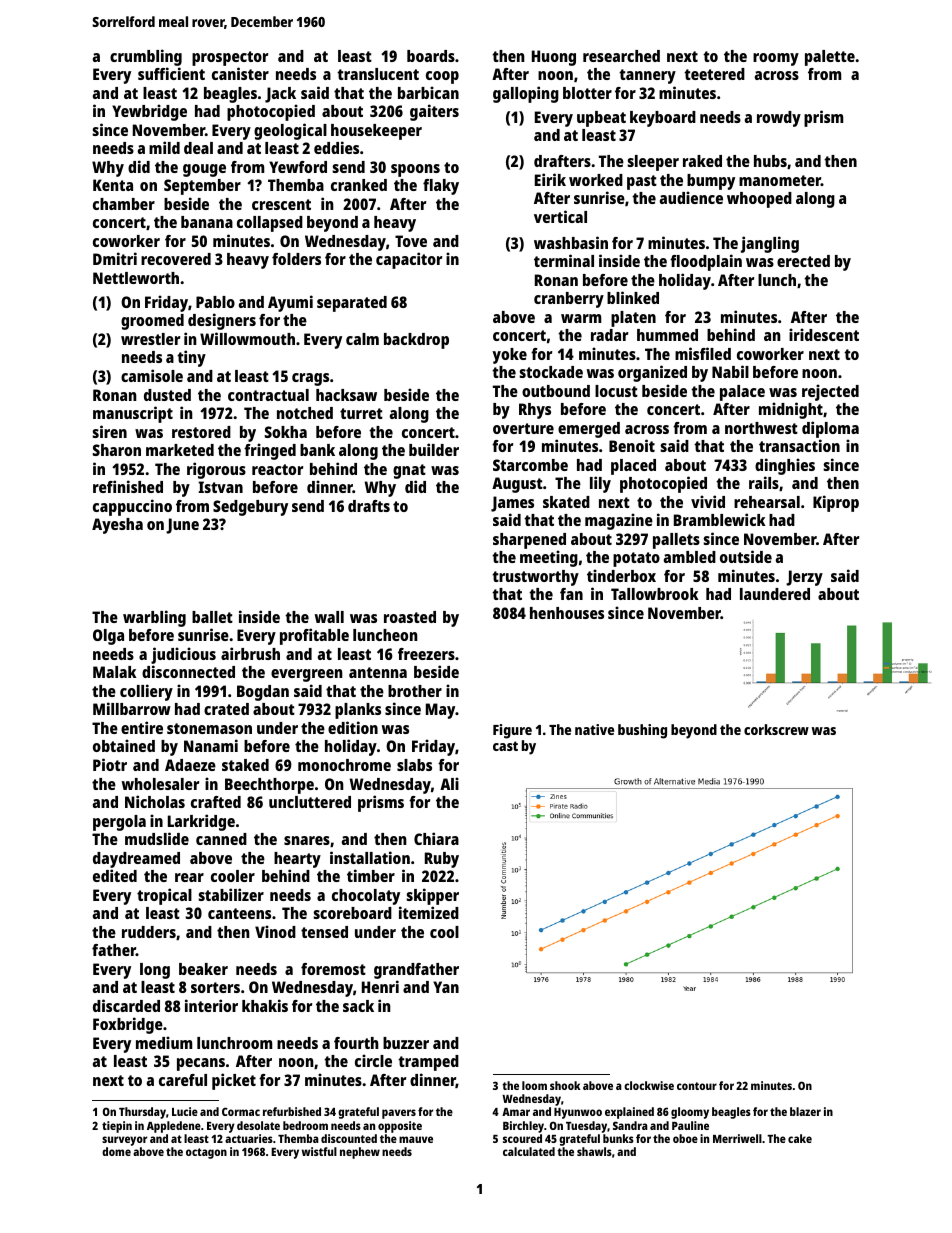 The image size is (952, 1233). What do you see at coordinates (212, 617) in the image?
I see `ballet` at bounding box center [212, 617].
